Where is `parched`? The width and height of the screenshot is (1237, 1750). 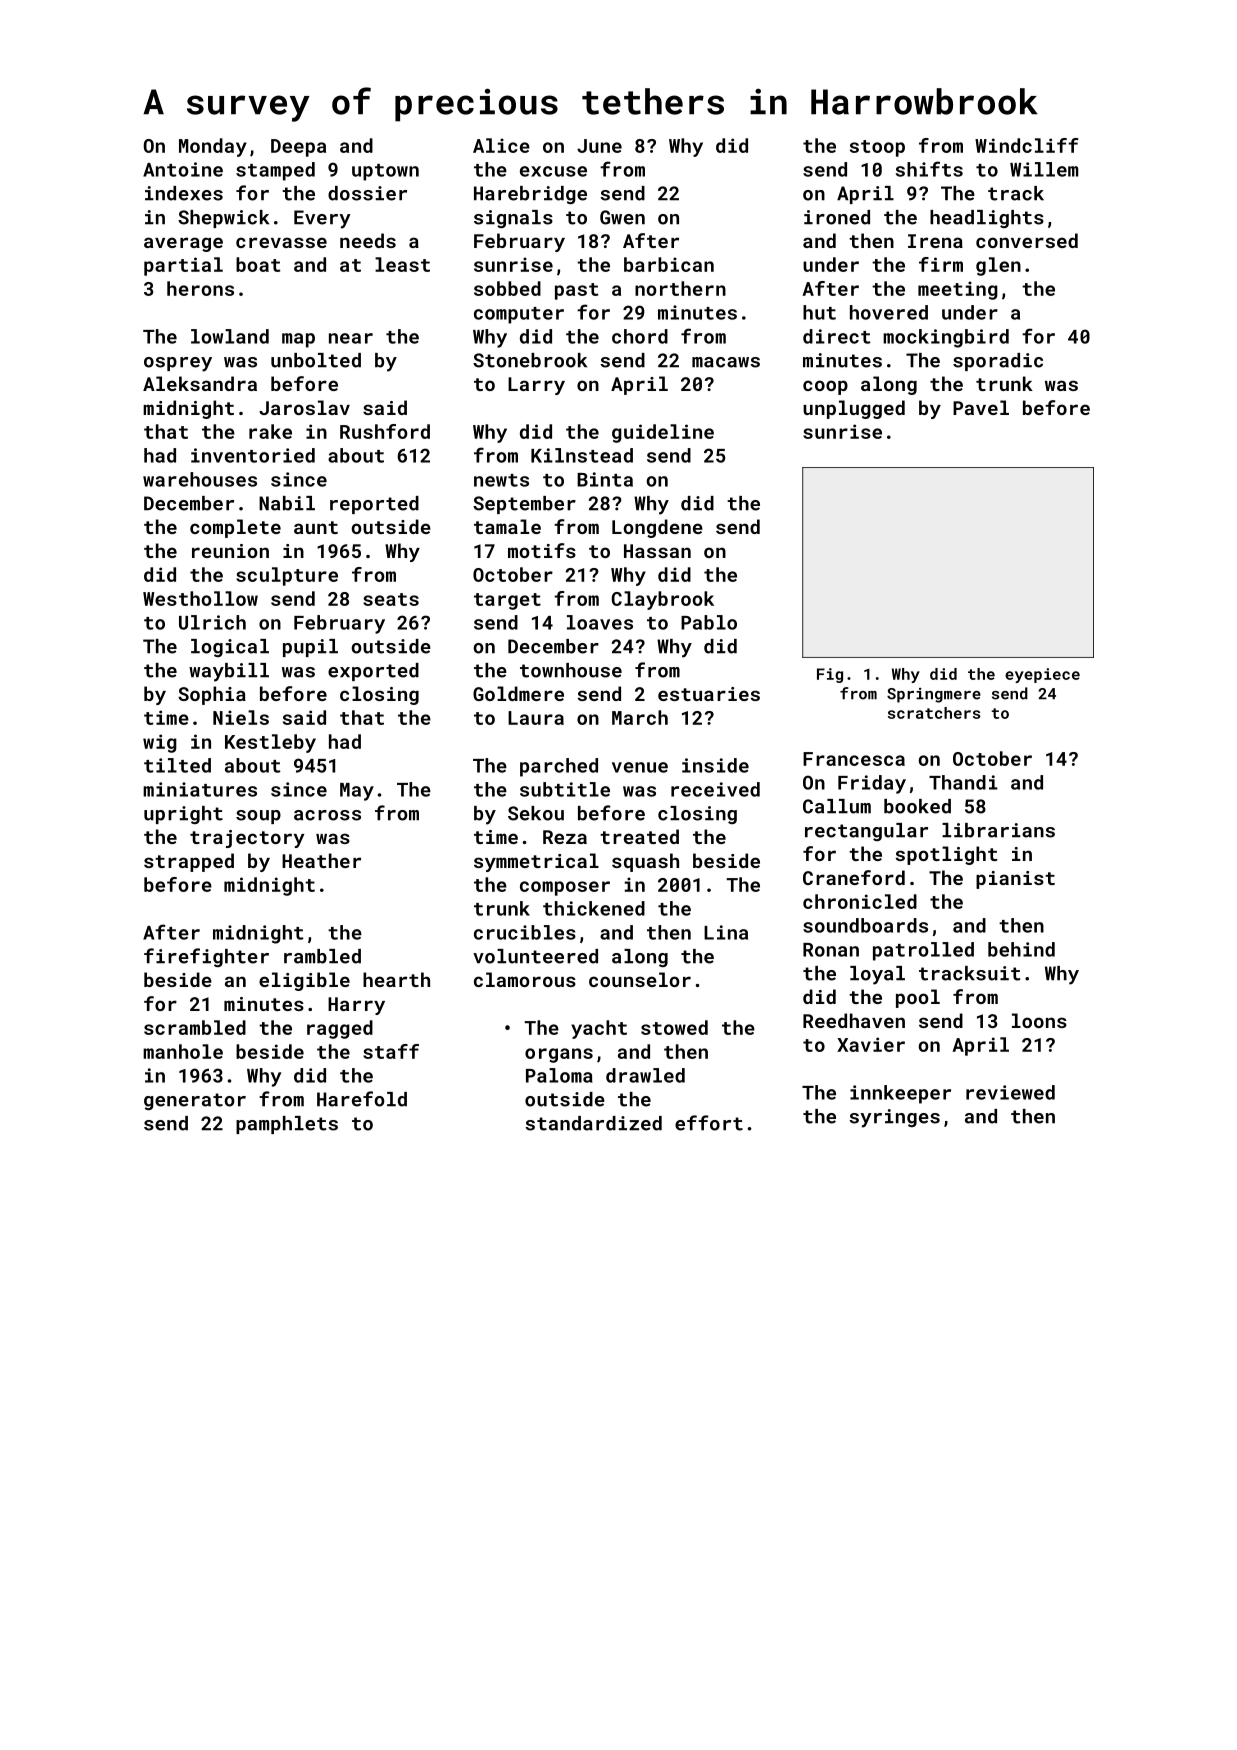
parched is located at coordinates (559, 767).
